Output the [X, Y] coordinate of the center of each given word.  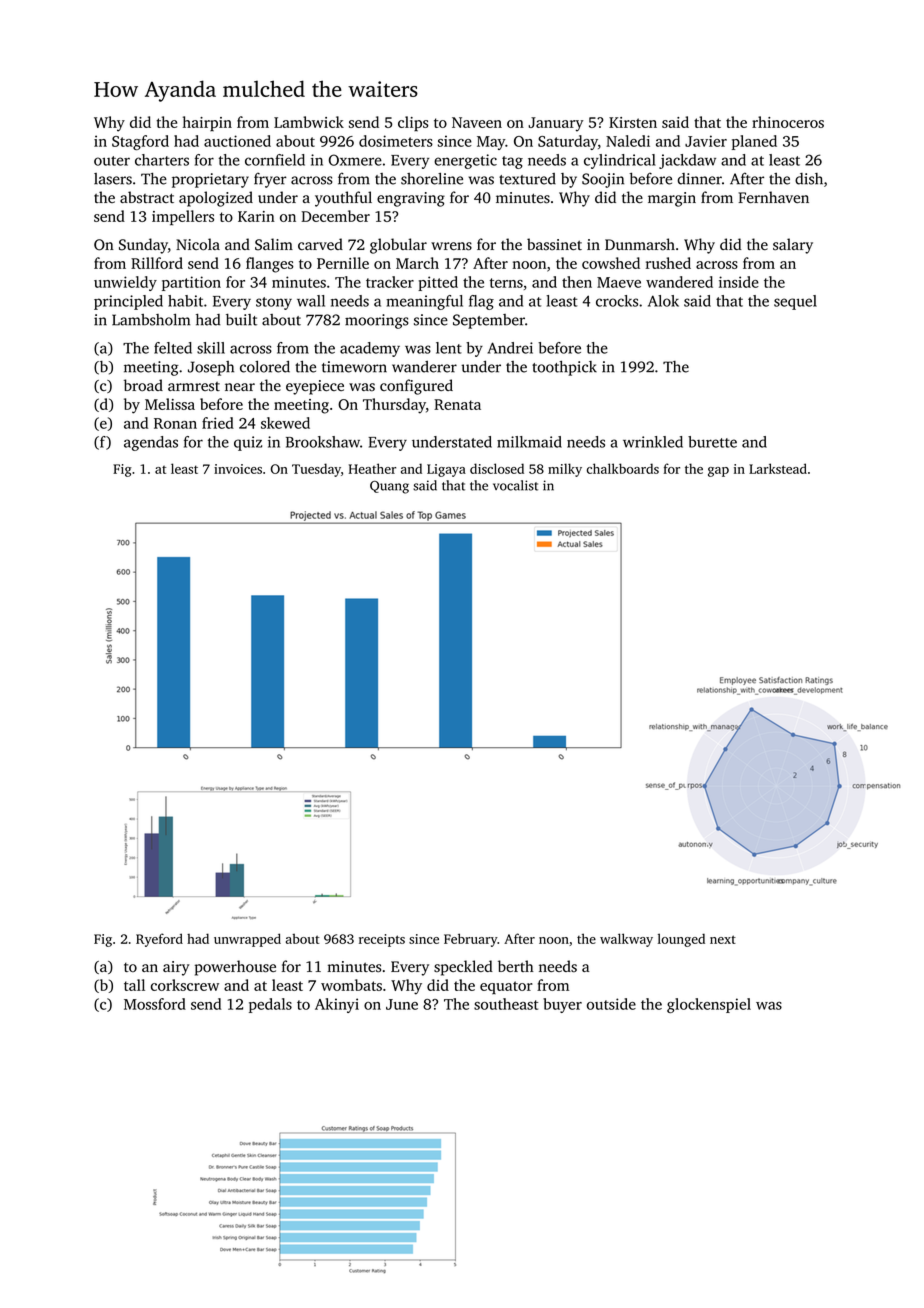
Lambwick [309, 122]
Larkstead [778, 468]
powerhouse [235, 968]
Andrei [510, 348]
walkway [626, 940]
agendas [151, 443]
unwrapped [247, 940]
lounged [681, 940]
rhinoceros [788, 122]
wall [311, 301]
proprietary [210, 180]
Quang [389, 487]
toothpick [564, 368]
